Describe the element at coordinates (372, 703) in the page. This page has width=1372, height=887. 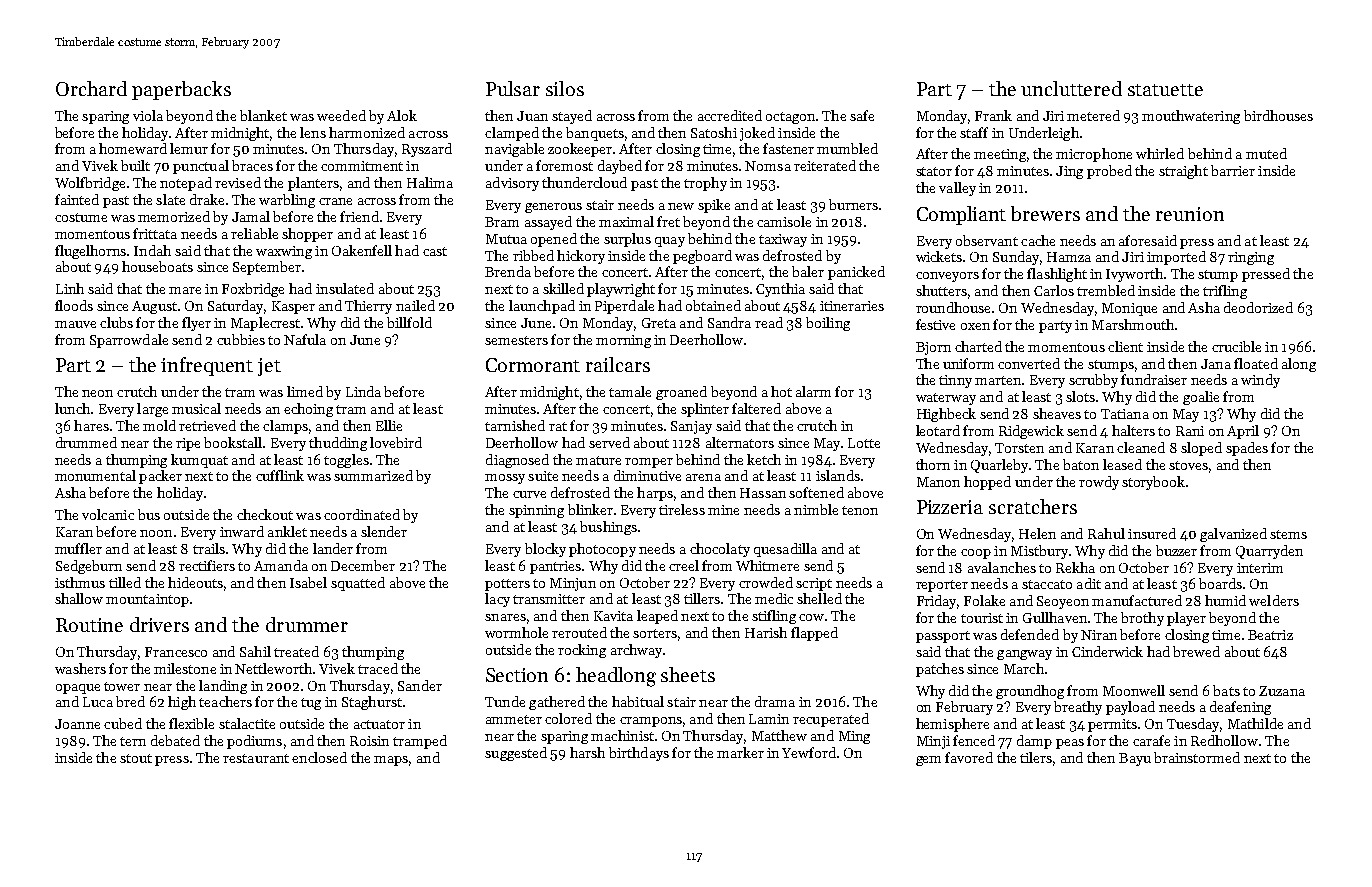
I see `Staghurst` at that location.
